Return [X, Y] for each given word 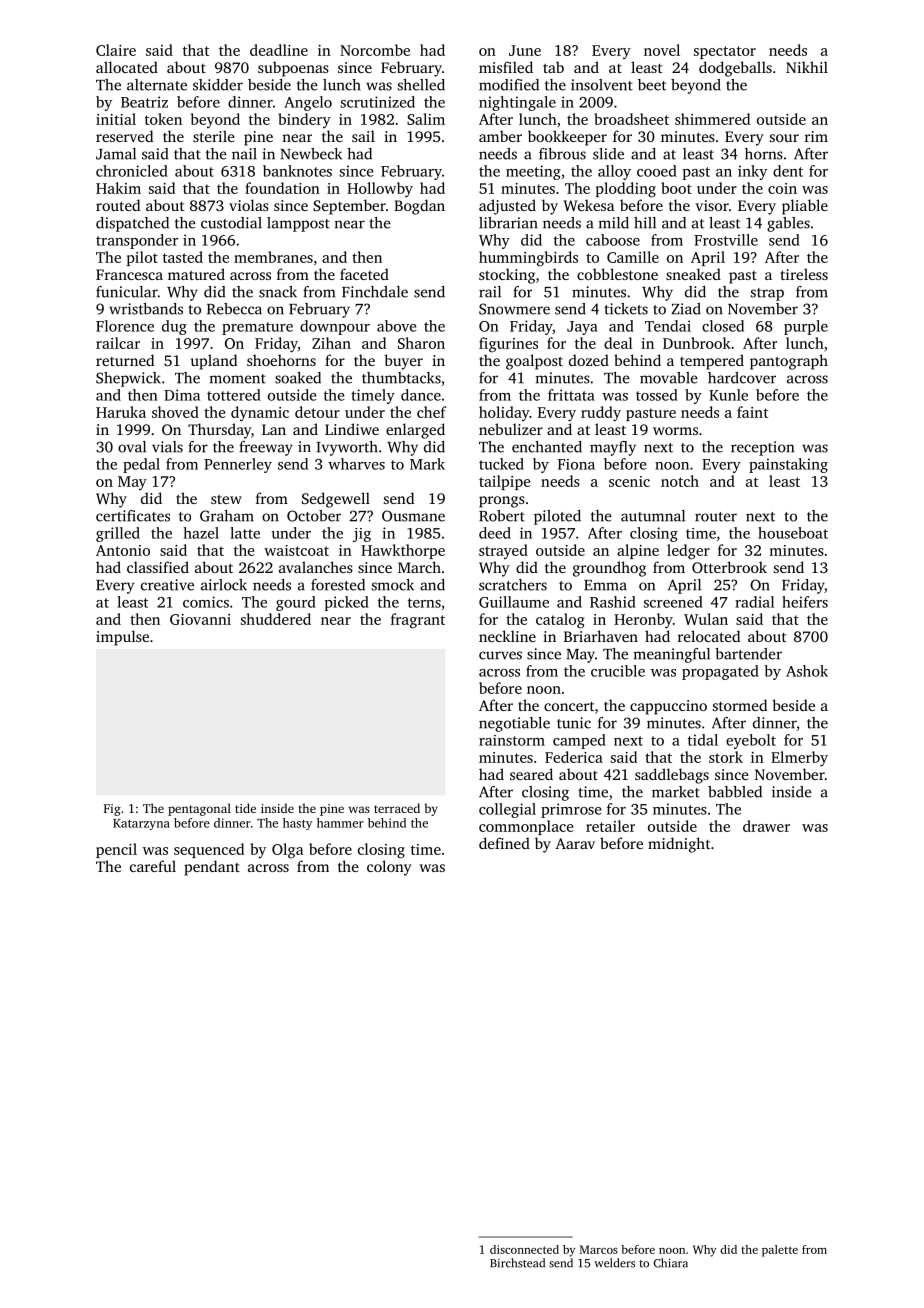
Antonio [123, 550]
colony [389, 868]
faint [752, 412]
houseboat [793, 533]
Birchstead [517, 1263]
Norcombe [375, 50]
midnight [679, 845]
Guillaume [514, 602]
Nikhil [807, 67]
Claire [116, 50]
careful [153, 866]
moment [238, 379]
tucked [501, 464]
